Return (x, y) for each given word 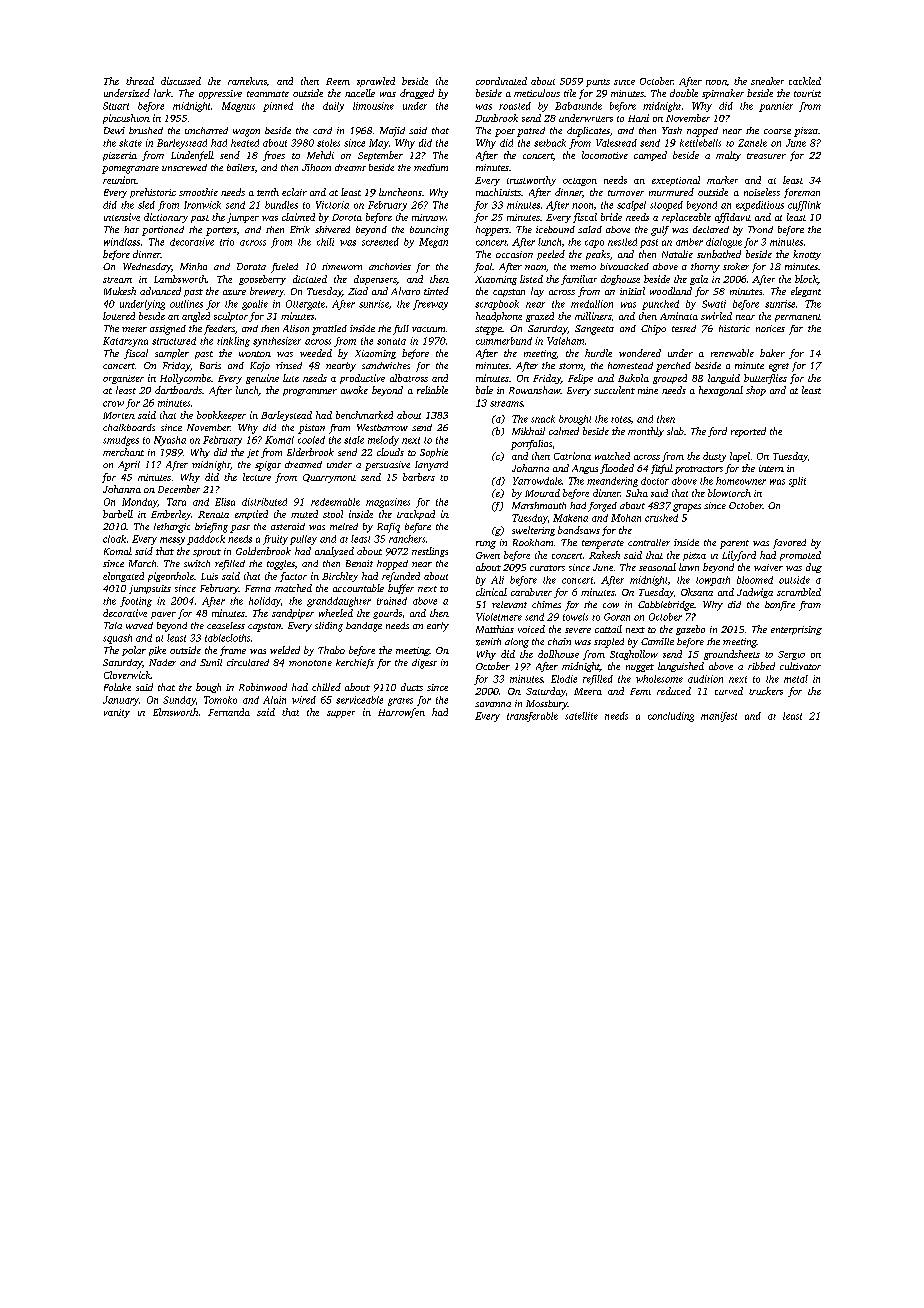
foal (483, 268)
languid (724, 379)
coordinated (501, 81)
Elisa (225, 502)
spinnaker (723, 94)
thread (140, 81)
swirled (716, 316)
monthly (646, 432)
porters (221, 231)
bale (484, 390)
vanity (117, 713)
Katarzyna (125, 342)
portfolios (531, 445)
